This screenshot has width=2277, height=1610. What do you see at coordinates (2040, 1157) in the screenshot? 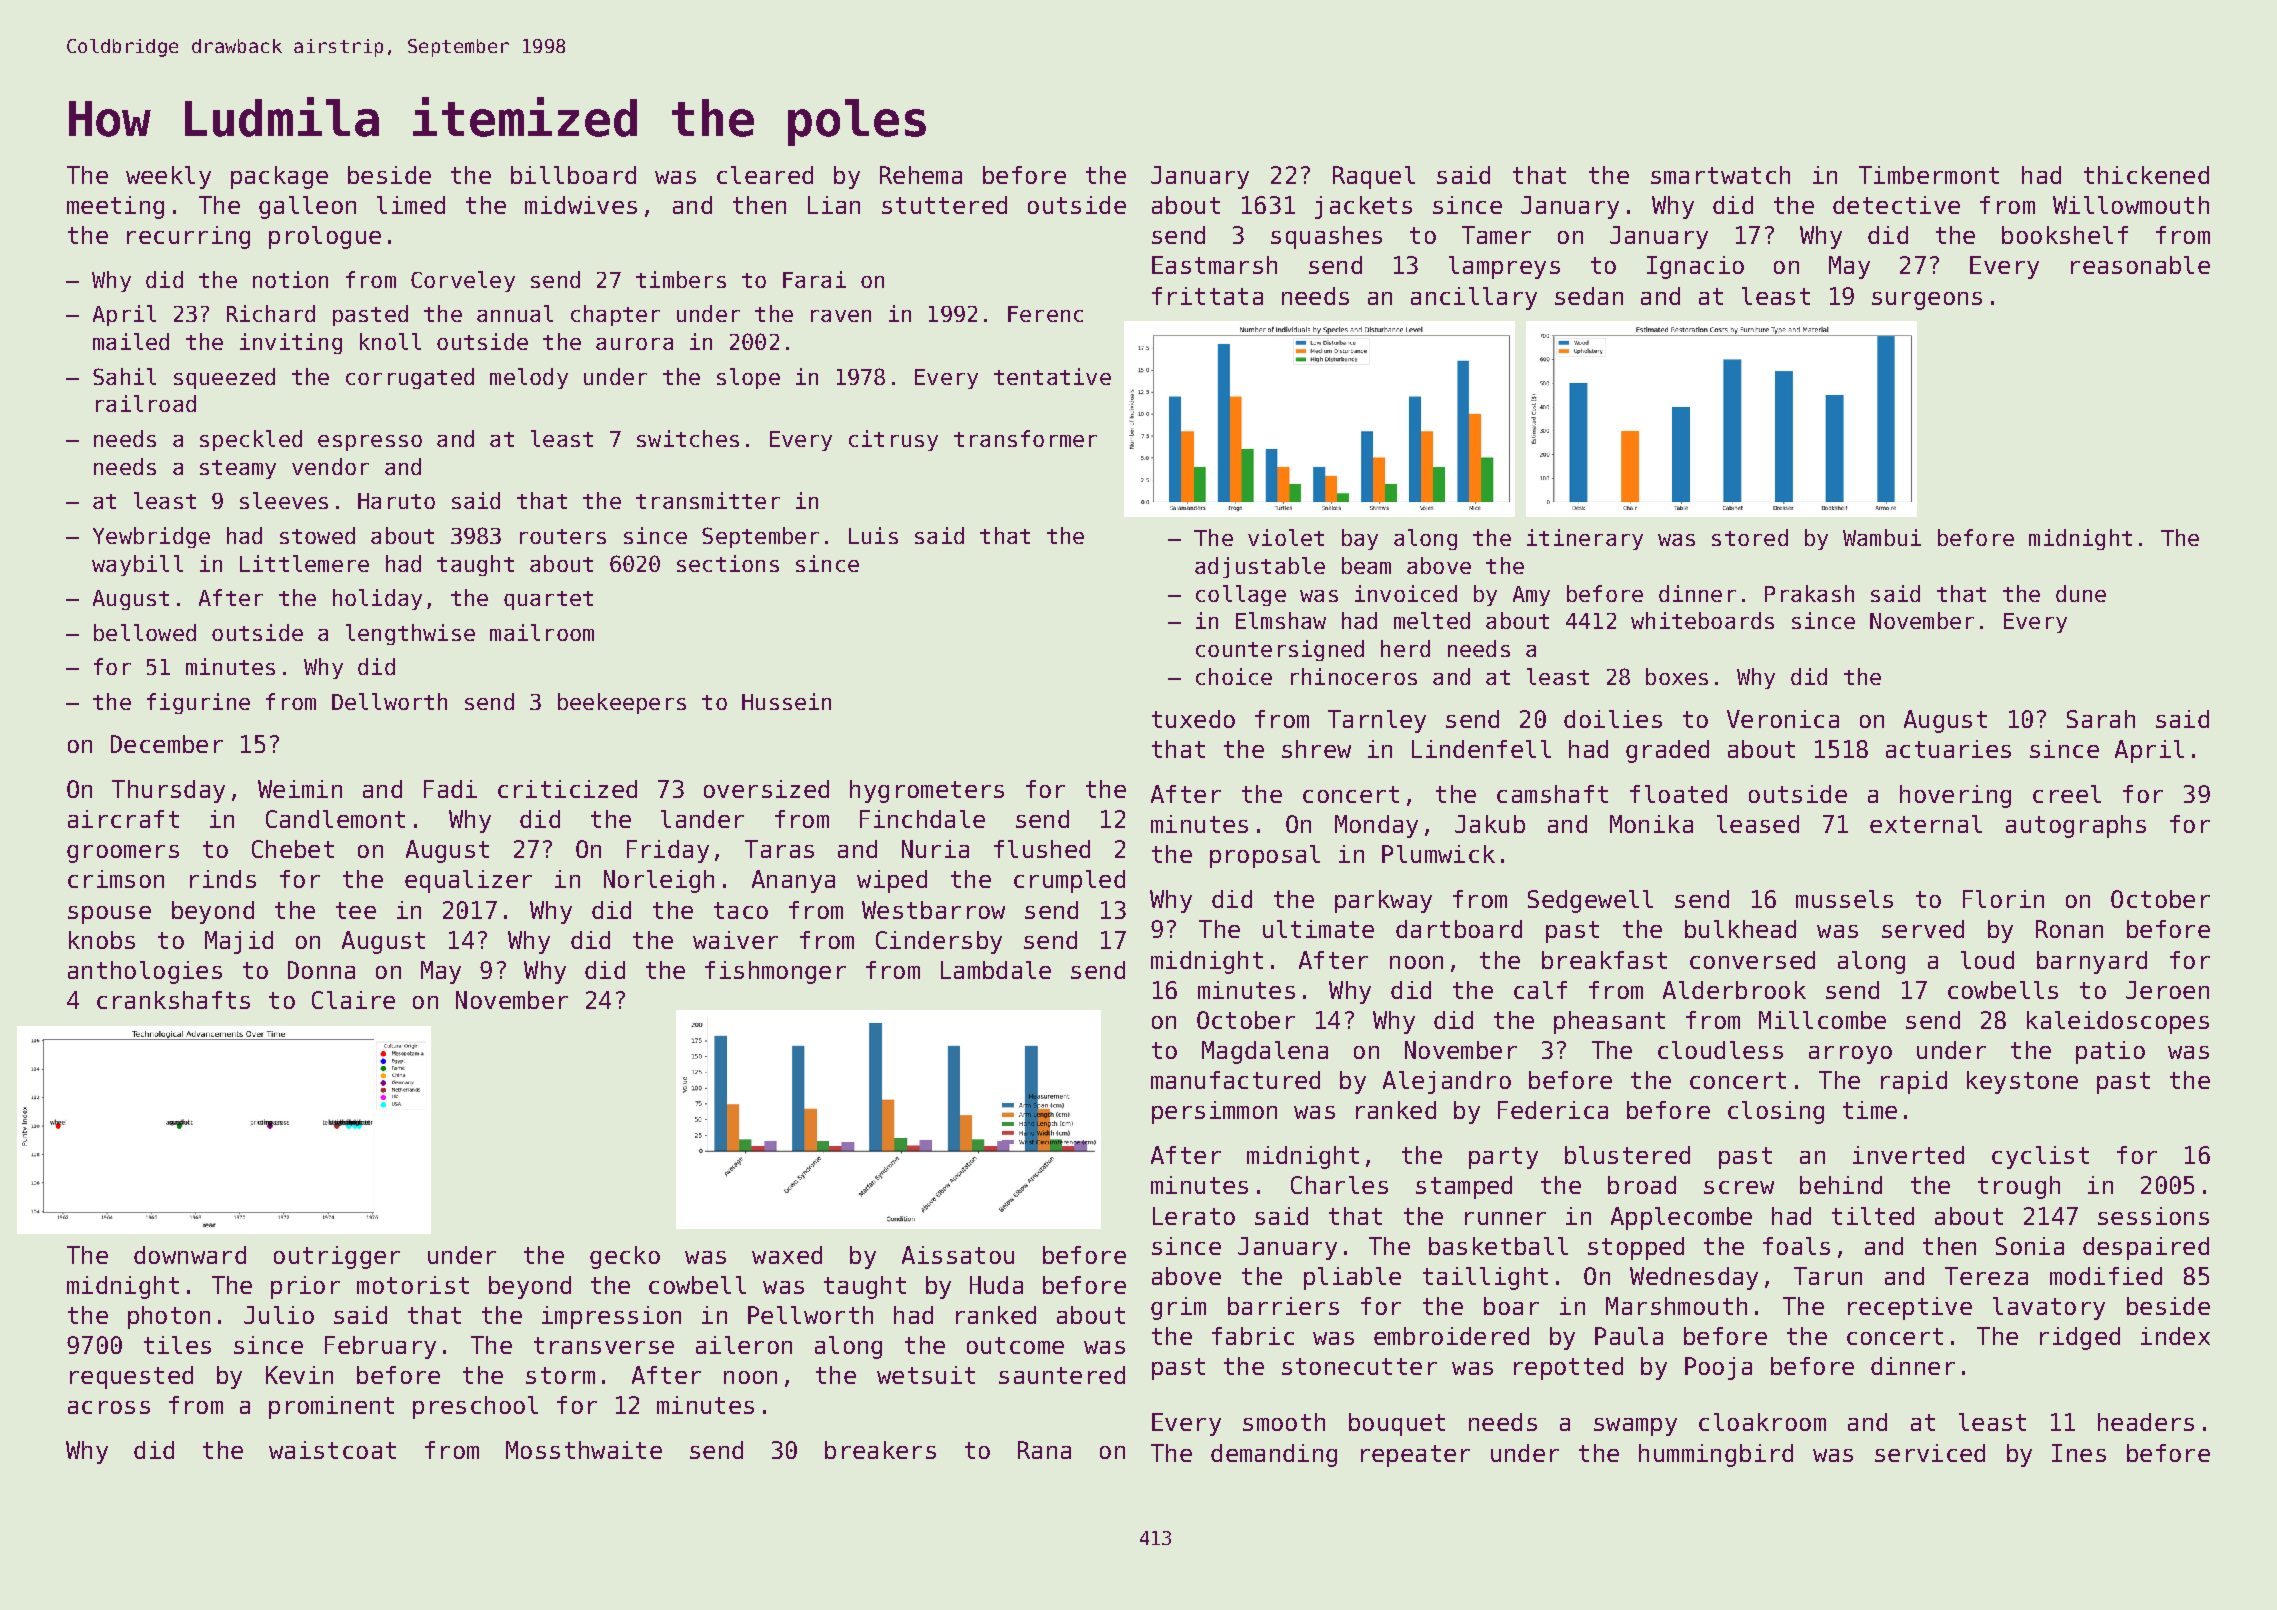
I see `cyclist` at bounding box center [2040, 1157].
